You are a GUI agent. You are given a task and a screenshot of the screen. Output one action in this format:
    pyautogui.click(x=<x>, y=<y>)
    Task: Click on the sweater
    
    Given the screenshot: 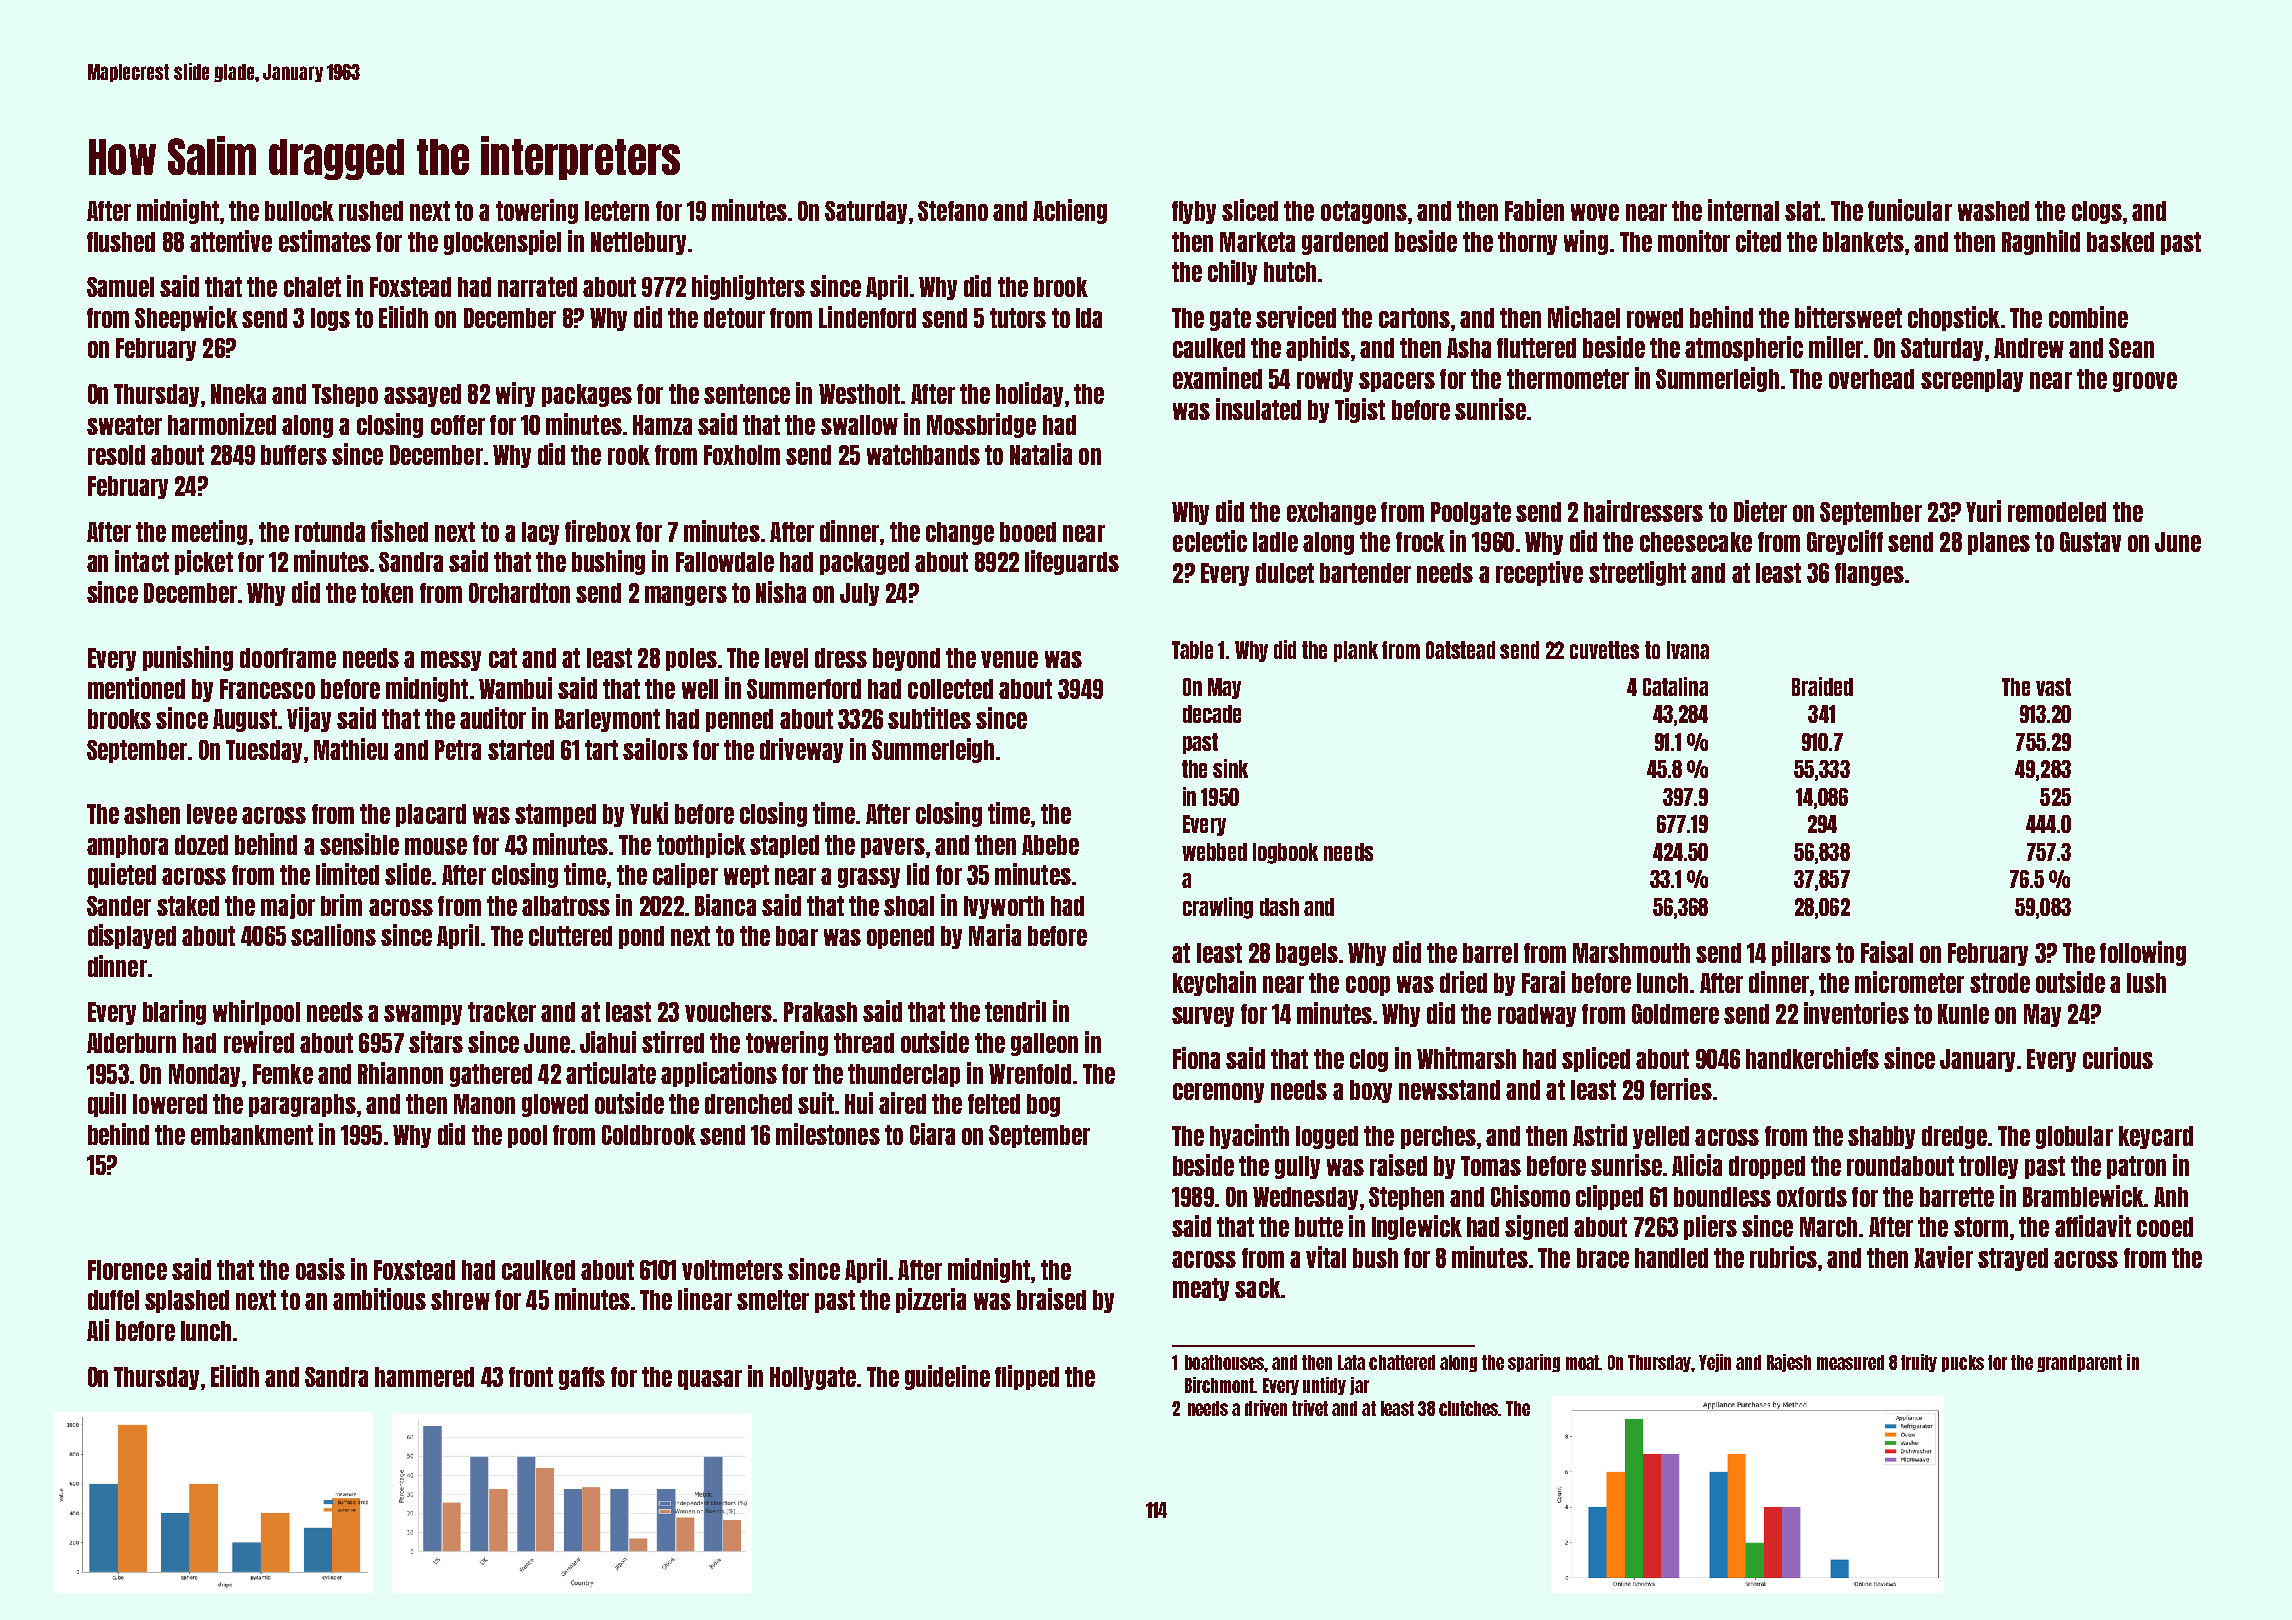 What is the action you would take?
    pyautogui.click(x=124, y=425)
